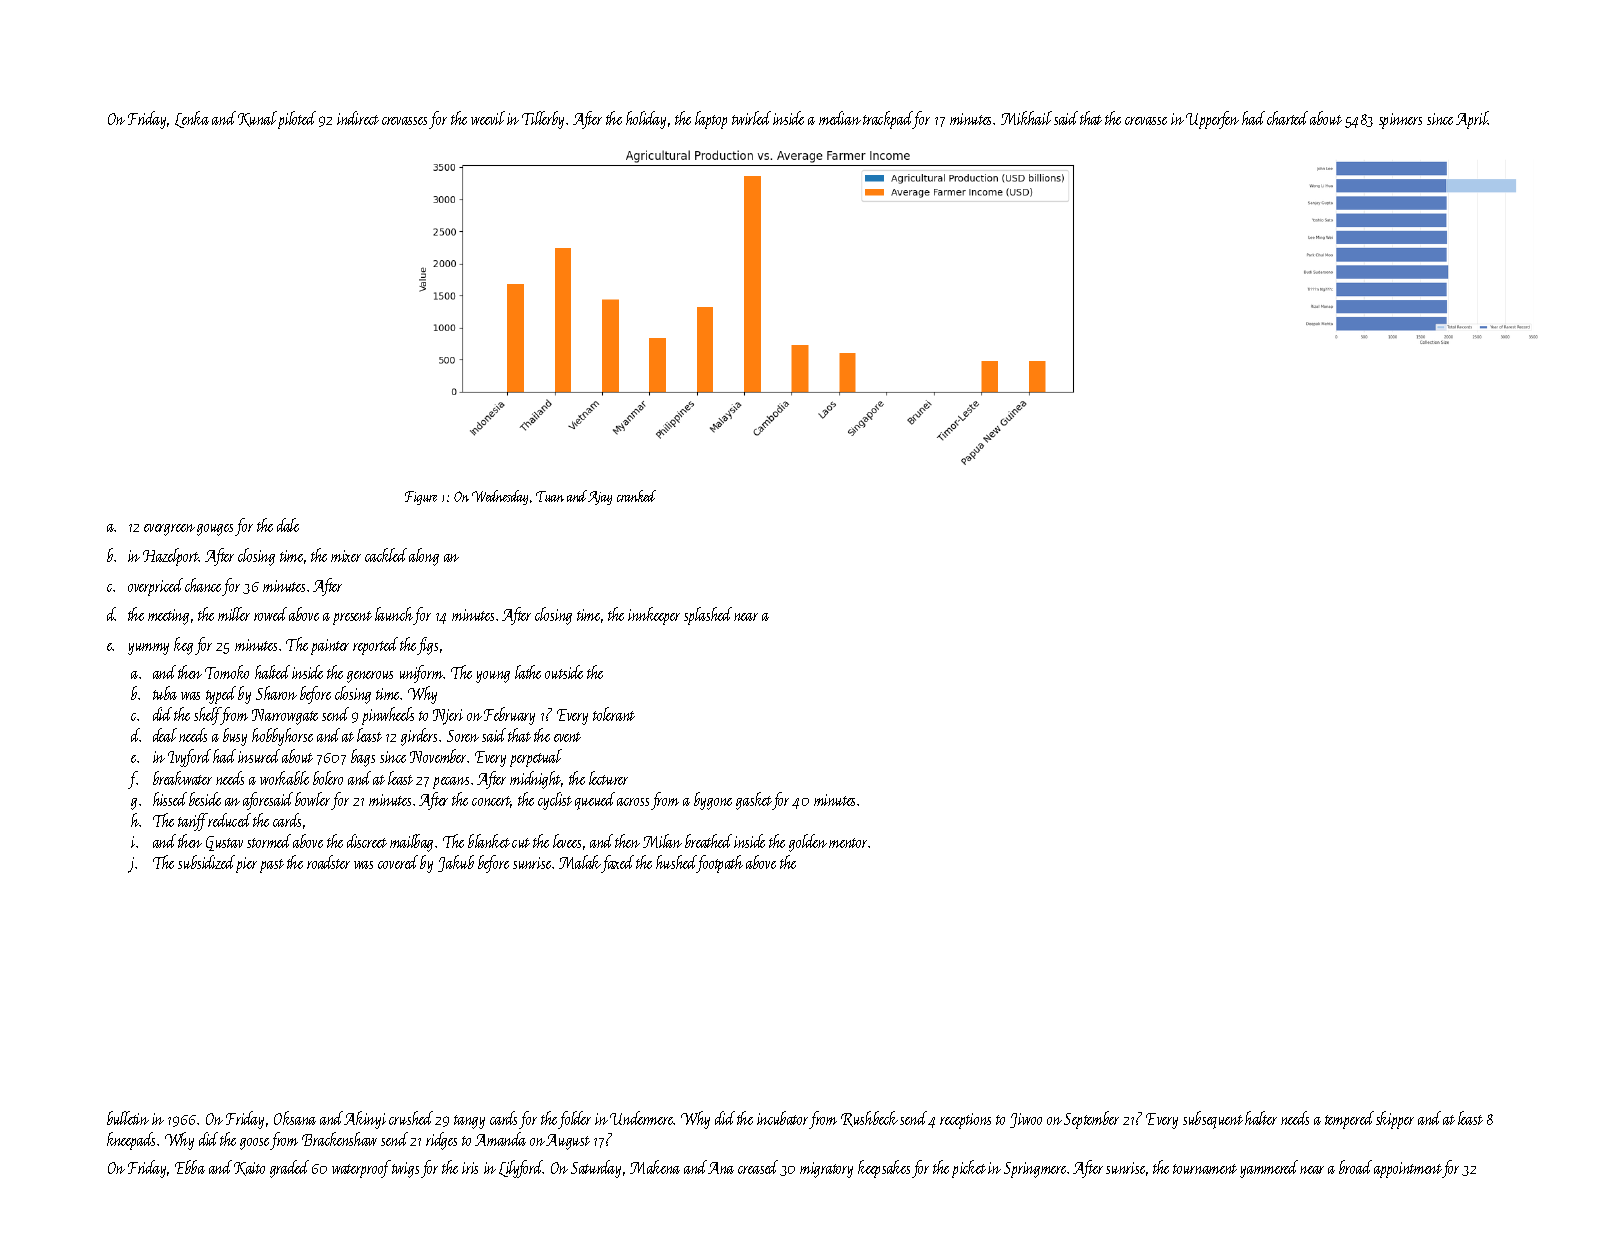 The image size is (1614, 1247). Describe the element at coordinates (289, 1169) in the page. I see `graded` at that location.
